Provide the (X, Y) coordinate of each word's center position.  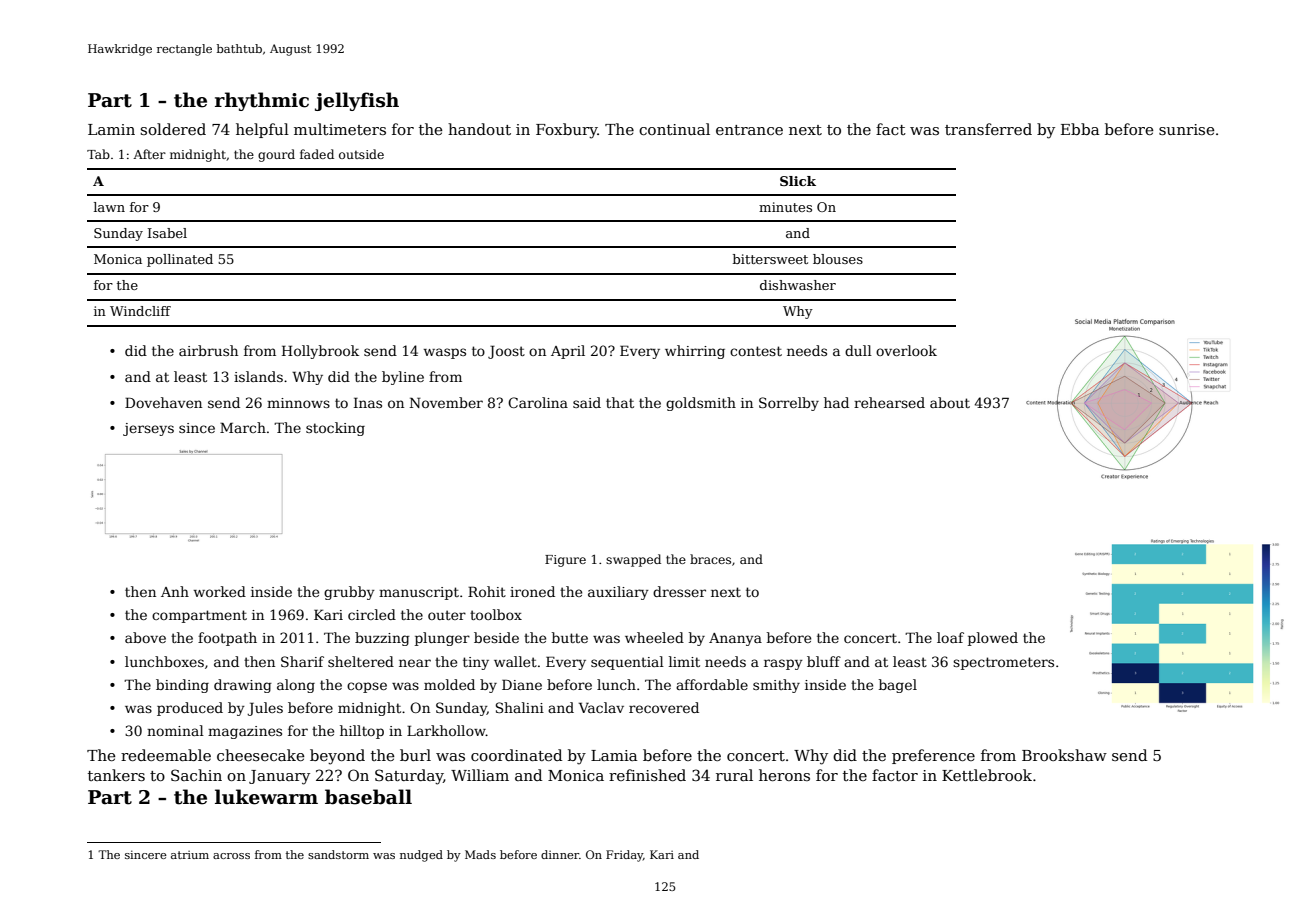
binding (182, 686)
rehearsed (889, 402)
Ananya (735, 639)
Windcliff (140, 311)
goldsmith (701, 404)
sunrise (1186, 129)
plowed (993, 639)
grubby (349, 593)
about (950, 402)
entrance (749, 130)
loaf (950, 637)
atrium (190, 855)
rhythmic (262, 101)
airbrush (208, 350)
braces (710, 559)
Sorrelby (789, 404)
